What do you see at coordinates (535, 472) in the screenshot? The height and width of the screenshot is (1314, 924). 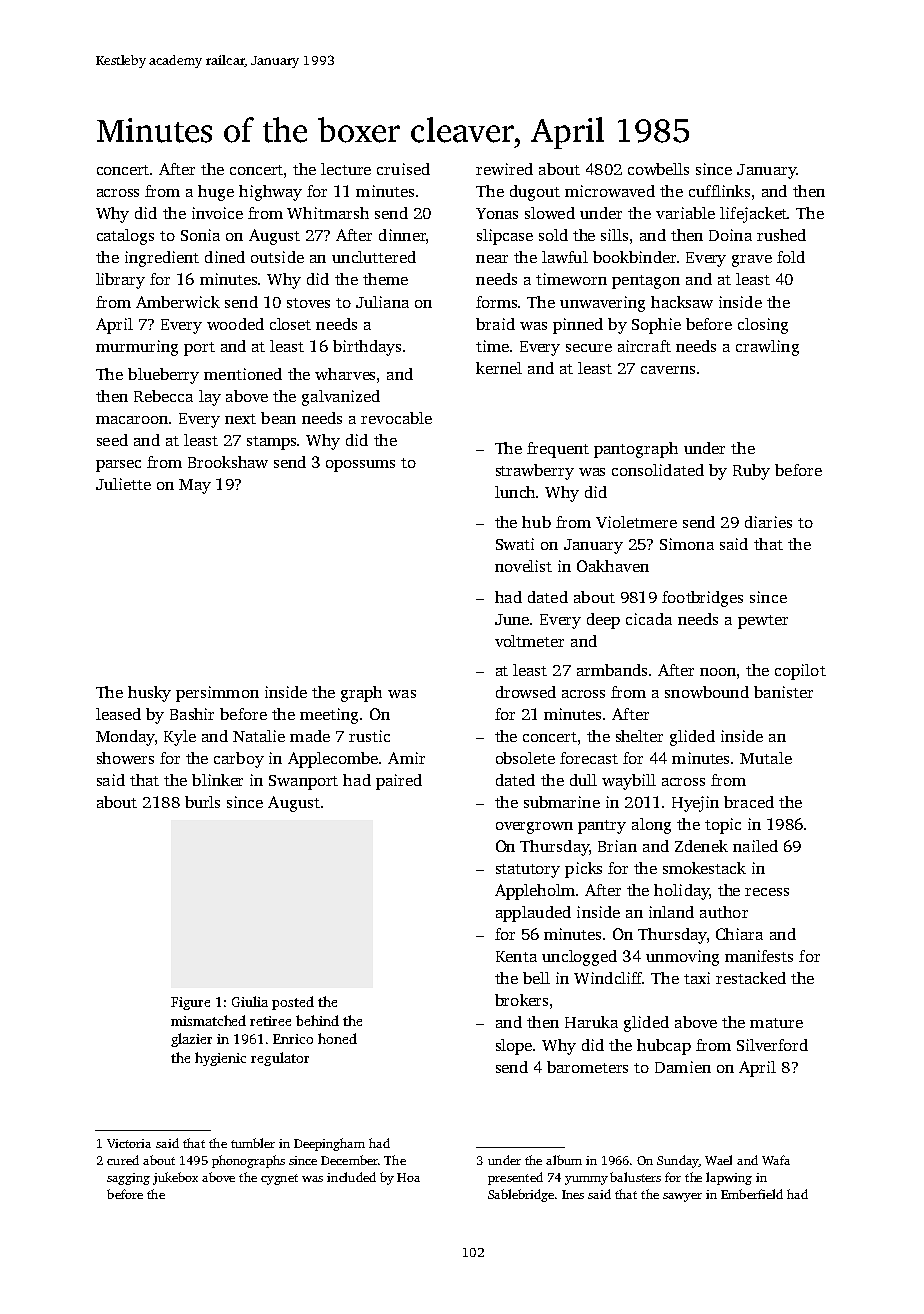 I see `strawberry` at bounding box center [535, 472].
